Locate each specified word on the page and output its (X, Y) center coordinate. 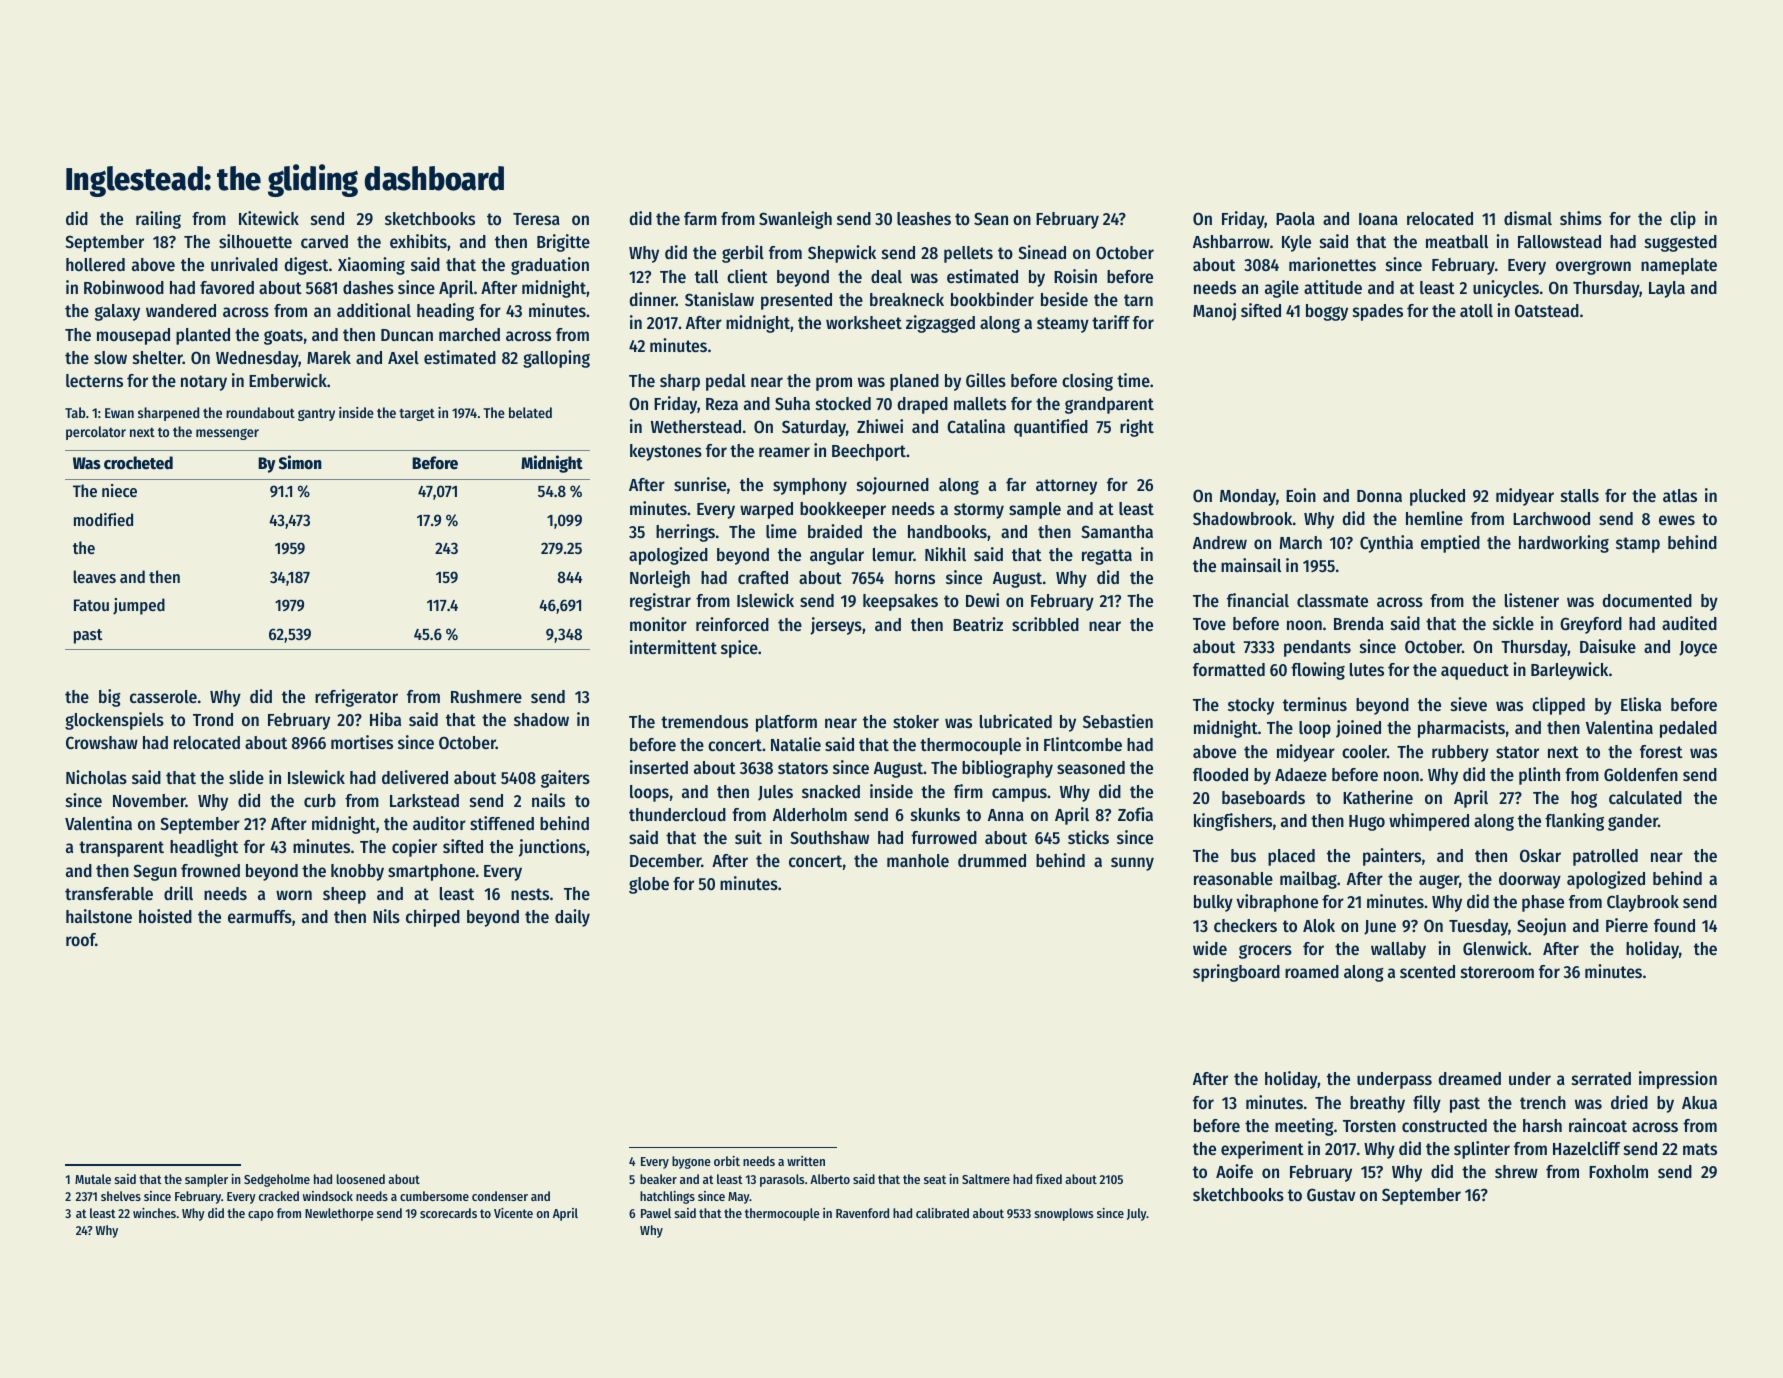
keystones (666, 452)
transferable (109, 893)
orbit (727, 1161)
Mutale (93, 1179)
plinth (1539, 776)
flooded (1220, 774)
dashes (368, 287)
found (1674, 925)
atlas (1680, 495)
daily (572, 918)
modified (103, 519)
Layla (1667, 289)
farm (700, 218)
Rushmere (486, 696)
